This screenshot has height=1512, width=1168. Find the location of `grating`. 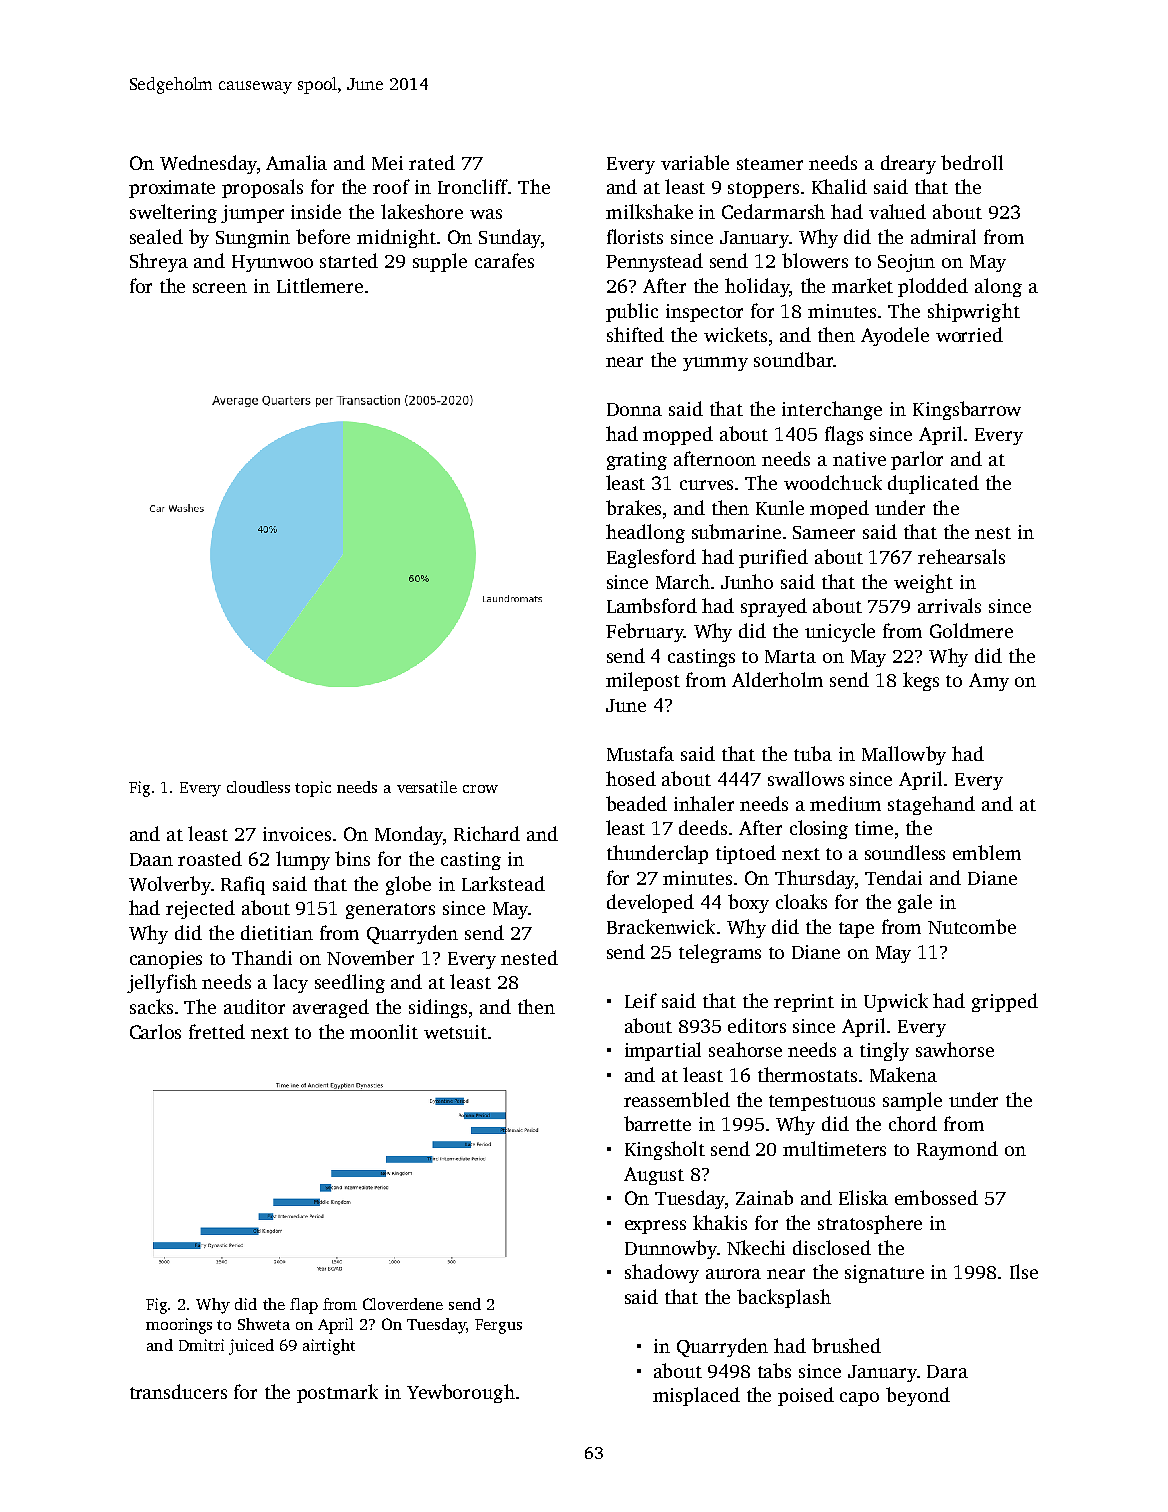

grating is located at coordinates (637, 461).
